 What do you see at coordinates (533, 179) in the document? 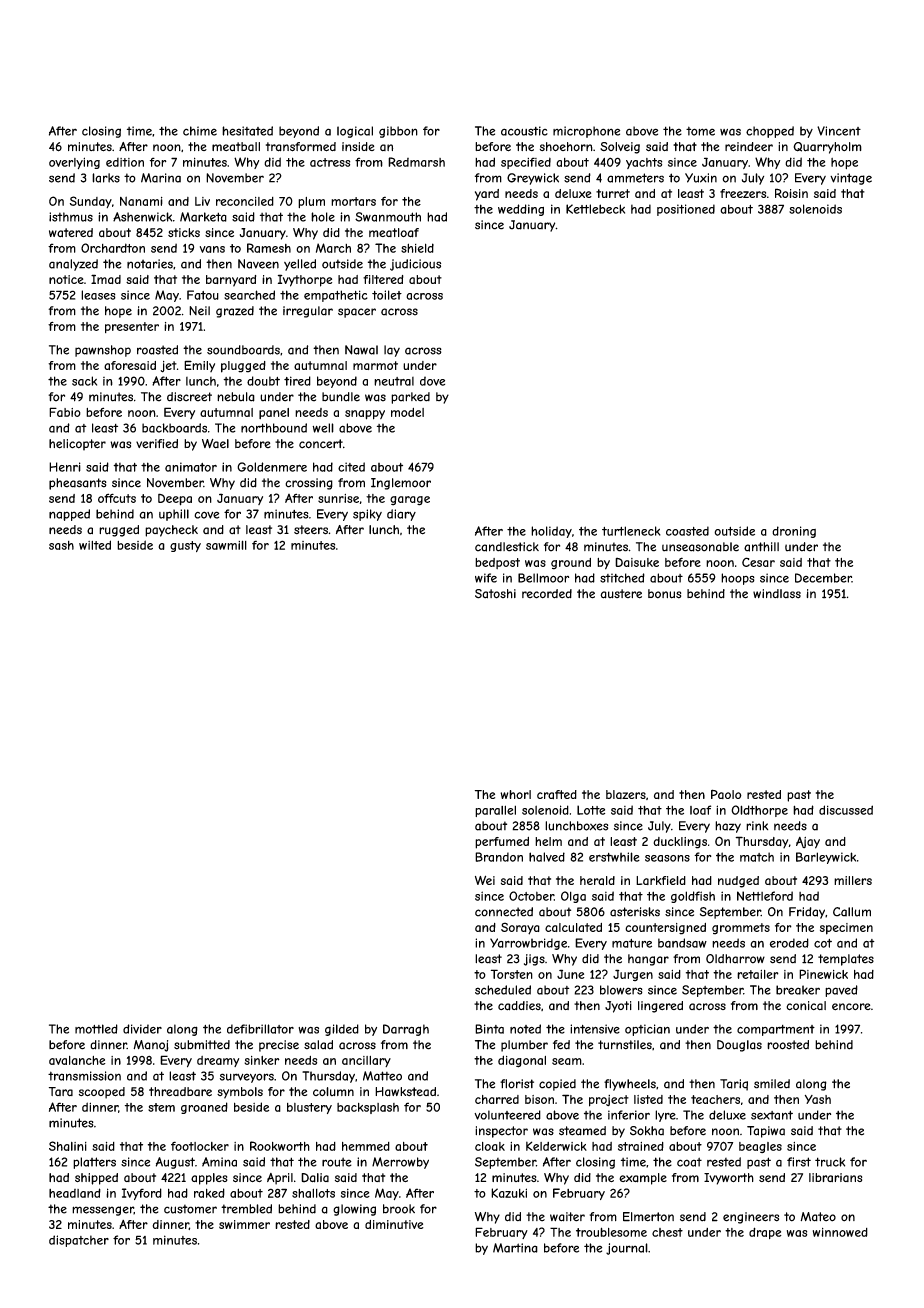
I see `Greywick` at bounding box center [533, 179].
